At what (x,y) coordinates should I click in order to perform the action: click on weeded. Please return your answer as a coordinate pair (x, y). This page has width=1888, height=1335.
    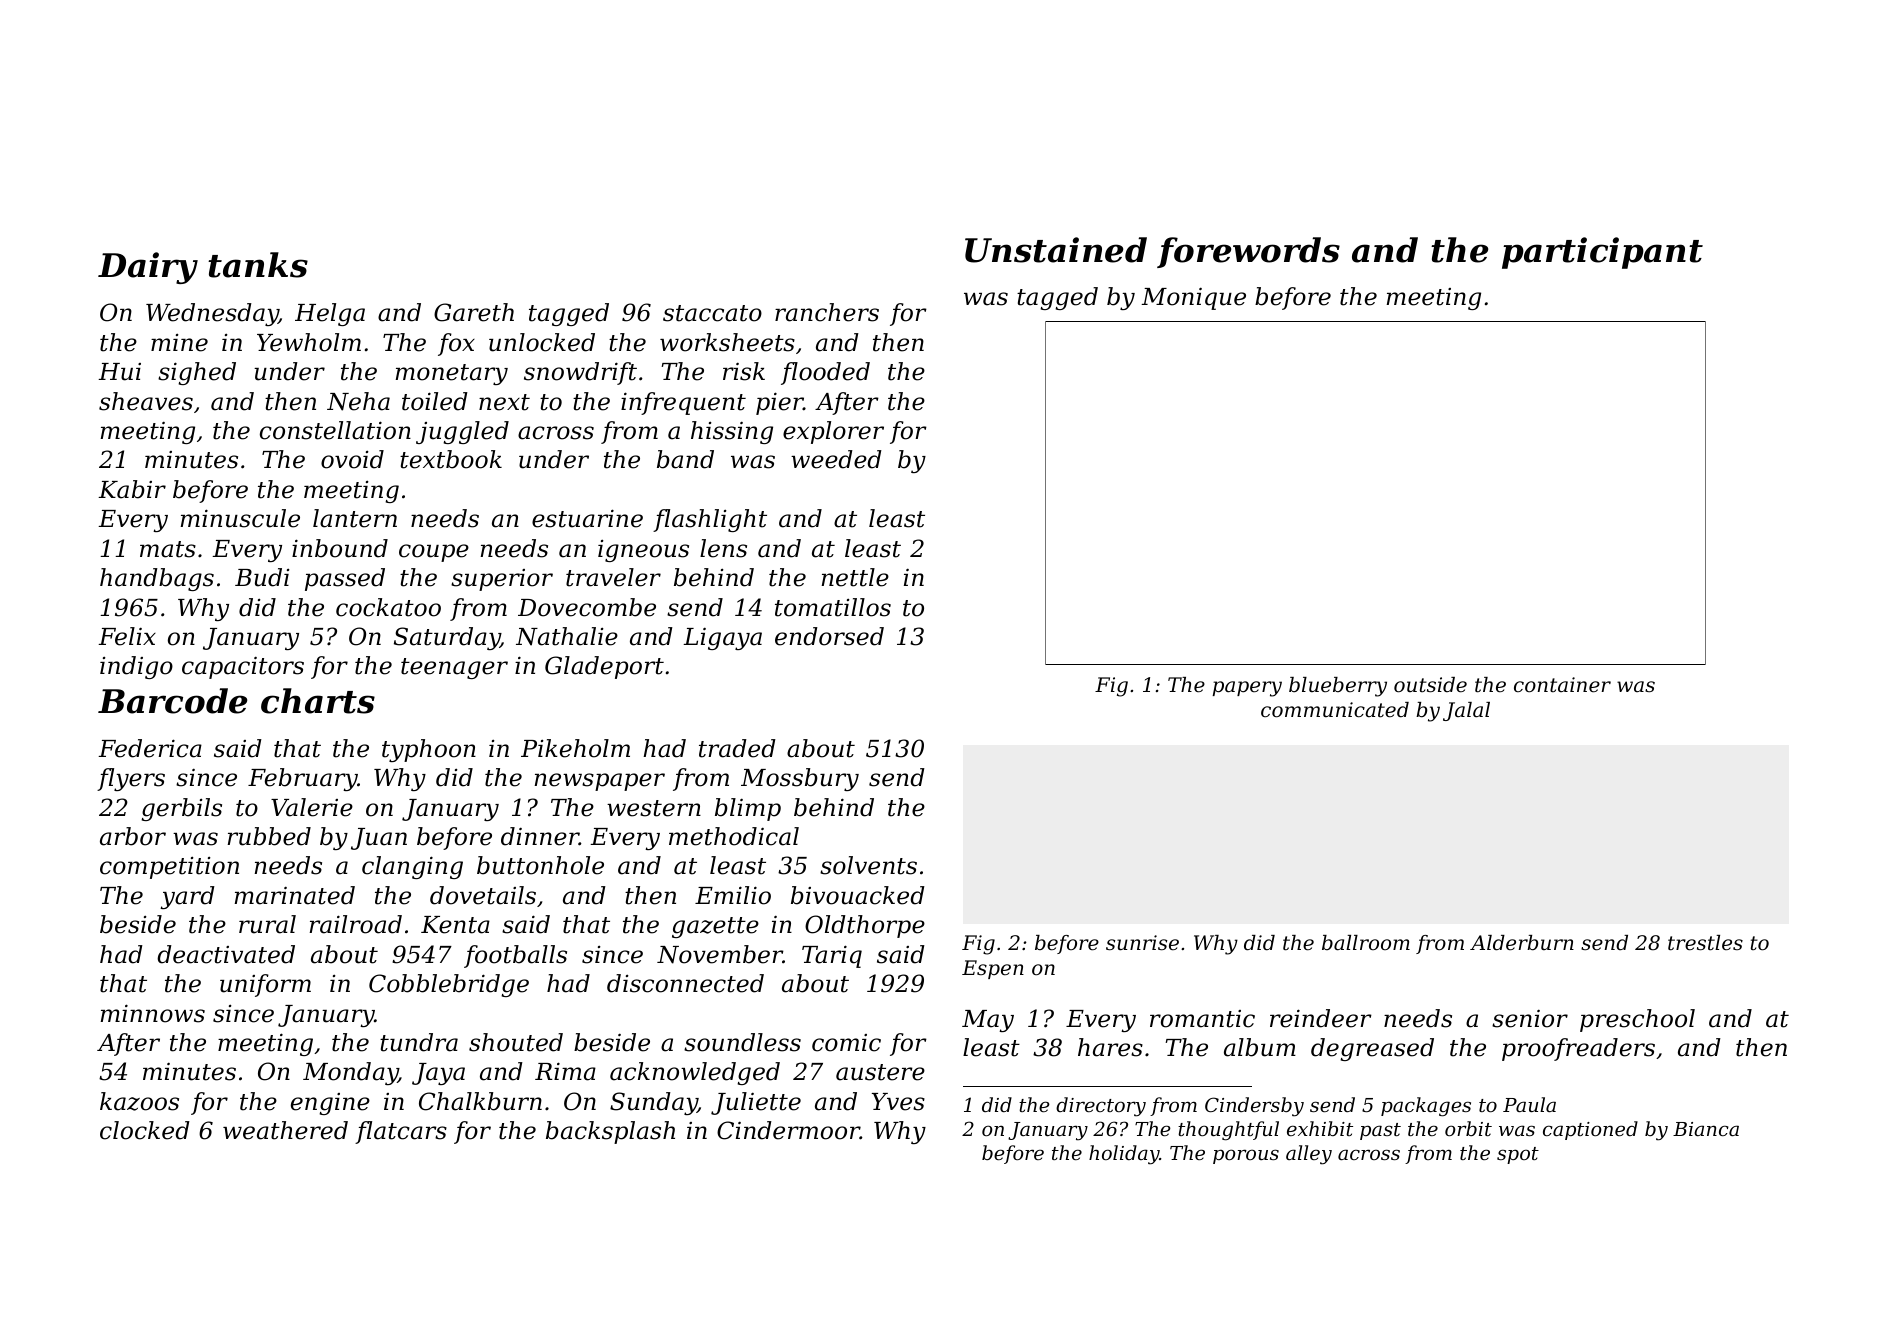
    Looking at the image, I should click on (836, 459).
